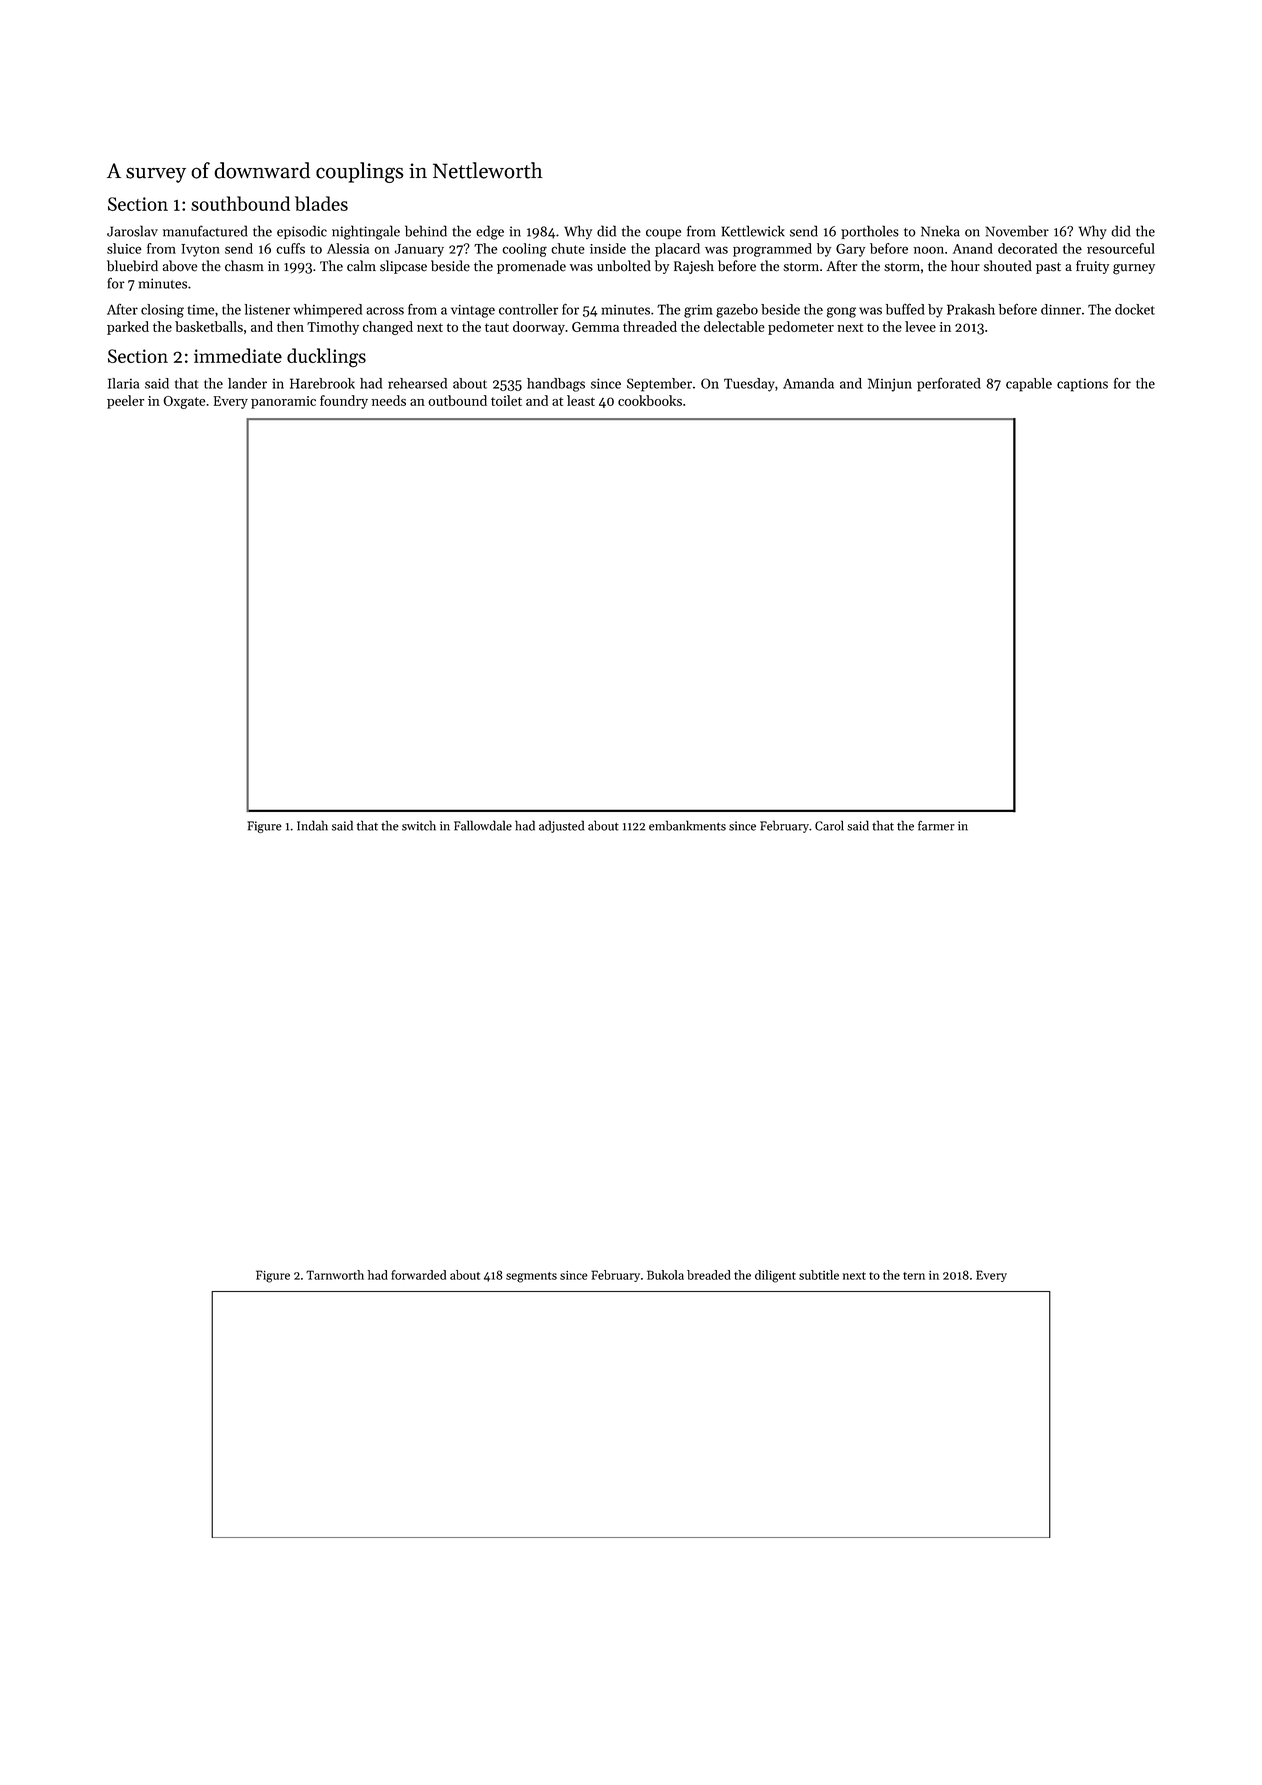 This page has height=1785, width=1262. I want to click on Tarnworth, so click(335, 1275).
